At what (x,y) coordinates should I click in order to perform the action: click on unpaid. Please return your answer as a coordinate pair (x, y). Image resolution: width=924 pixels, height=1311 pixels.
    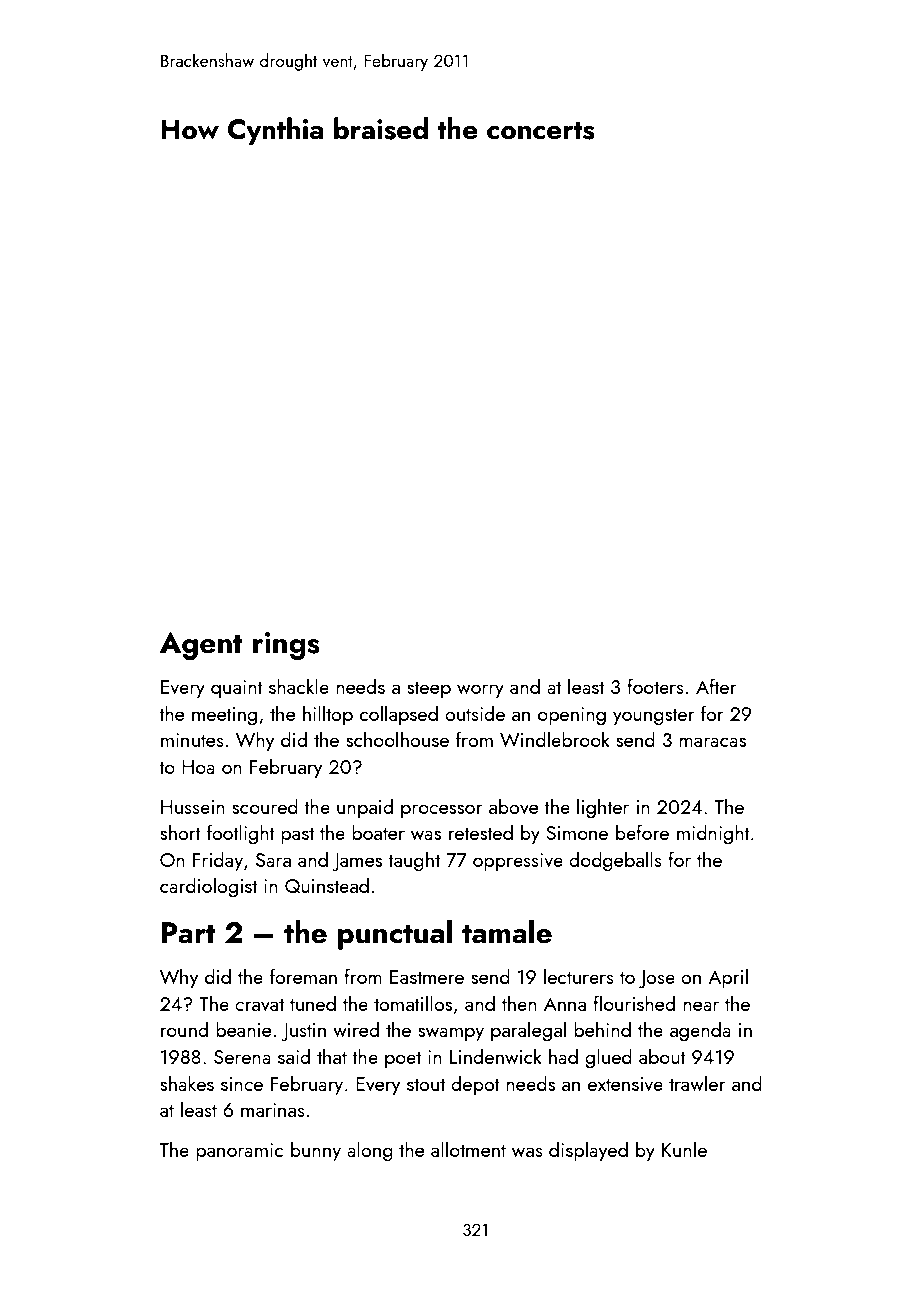
    Looking at the image, I should click on (365, 808).
